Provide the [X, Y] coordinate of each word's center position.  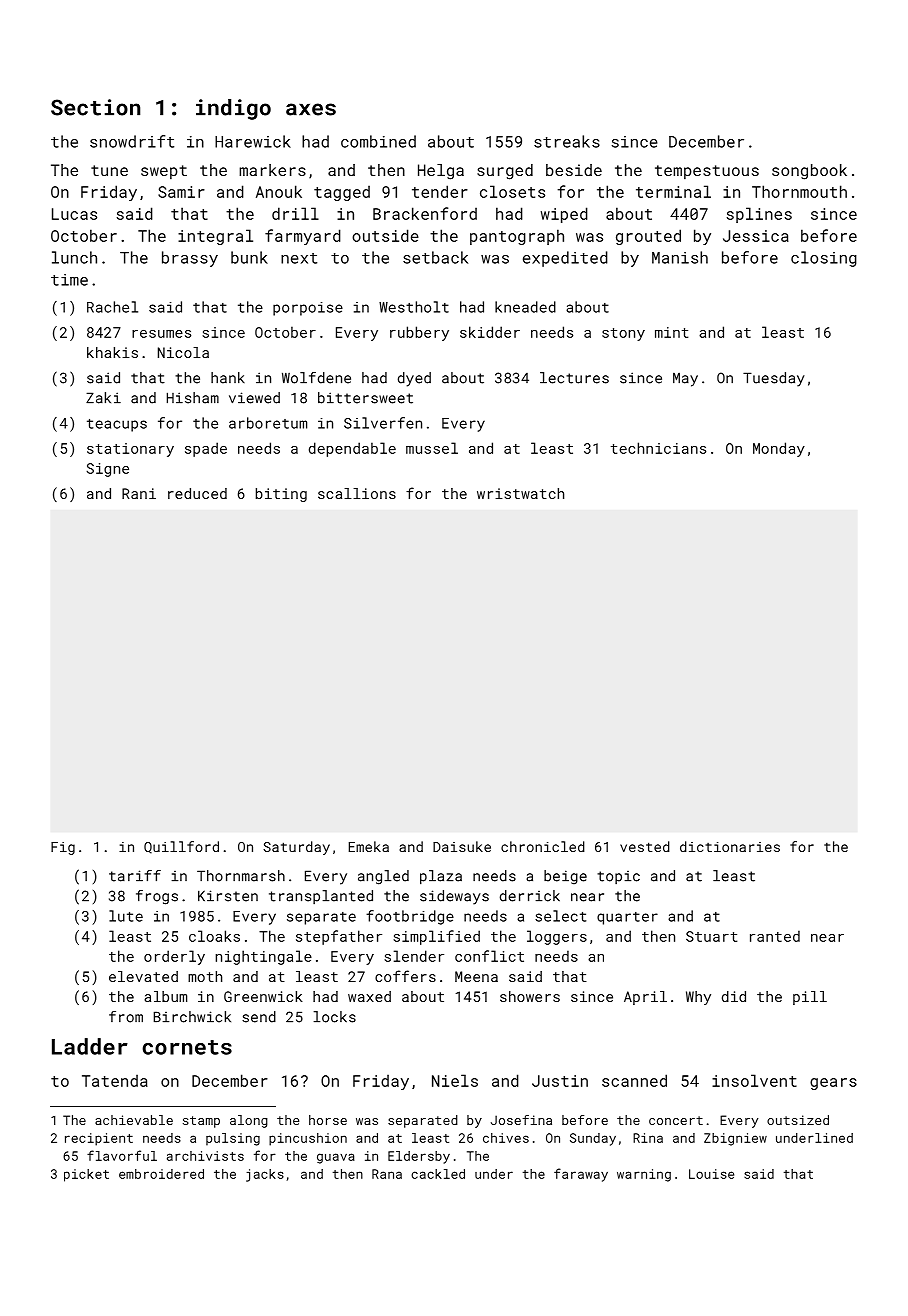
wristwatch [520, 493]
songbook [809, 172]
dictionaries [730, 846]
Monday [779, 449]
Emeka [369, 846]
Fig [63, 848]
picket [86, 1175]
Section [95, 107]
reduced [197, 493]
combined [378, 141]
